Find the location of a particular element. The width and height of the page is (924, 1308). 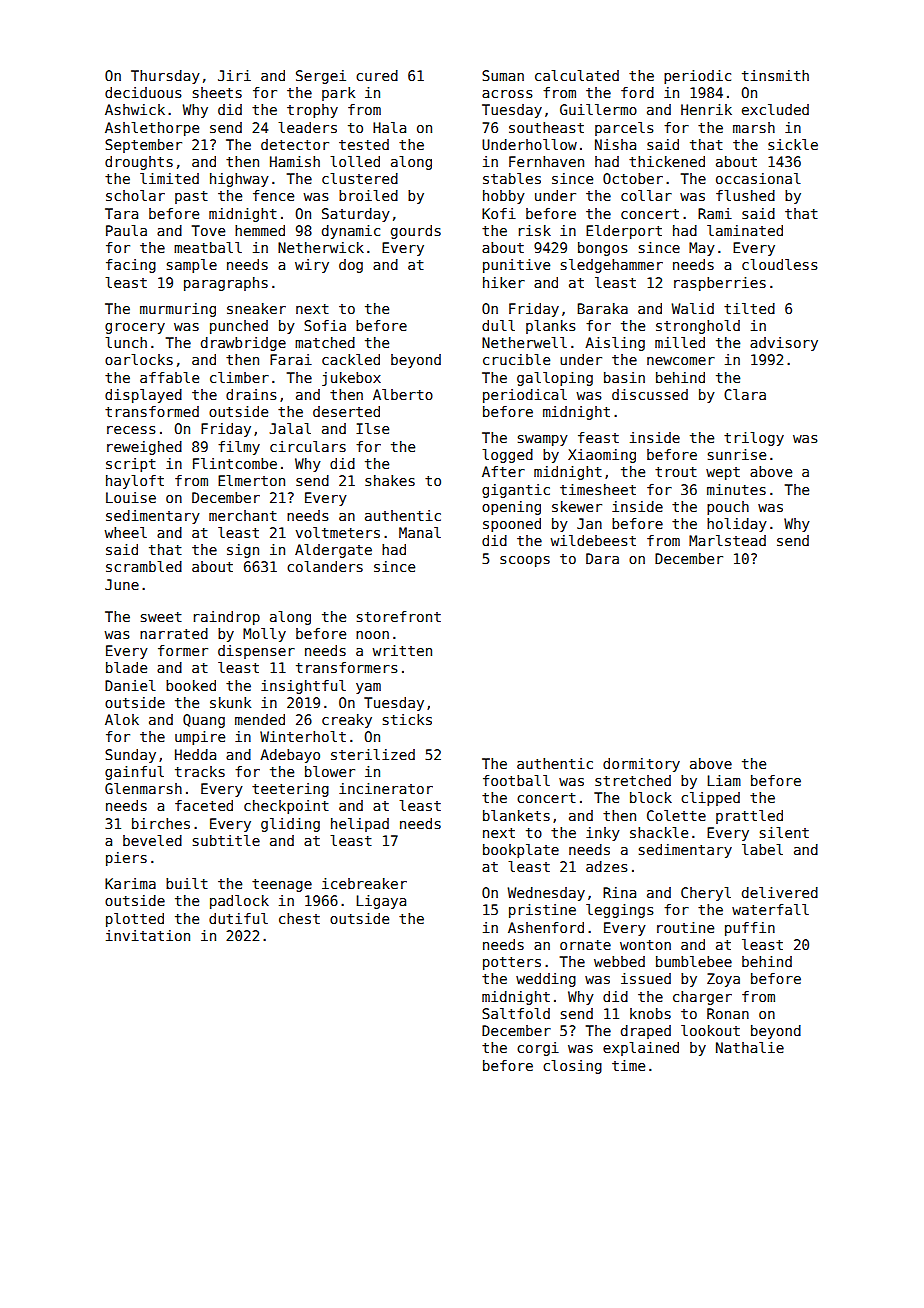

tinsmith is located at coordinates (775, 75).
